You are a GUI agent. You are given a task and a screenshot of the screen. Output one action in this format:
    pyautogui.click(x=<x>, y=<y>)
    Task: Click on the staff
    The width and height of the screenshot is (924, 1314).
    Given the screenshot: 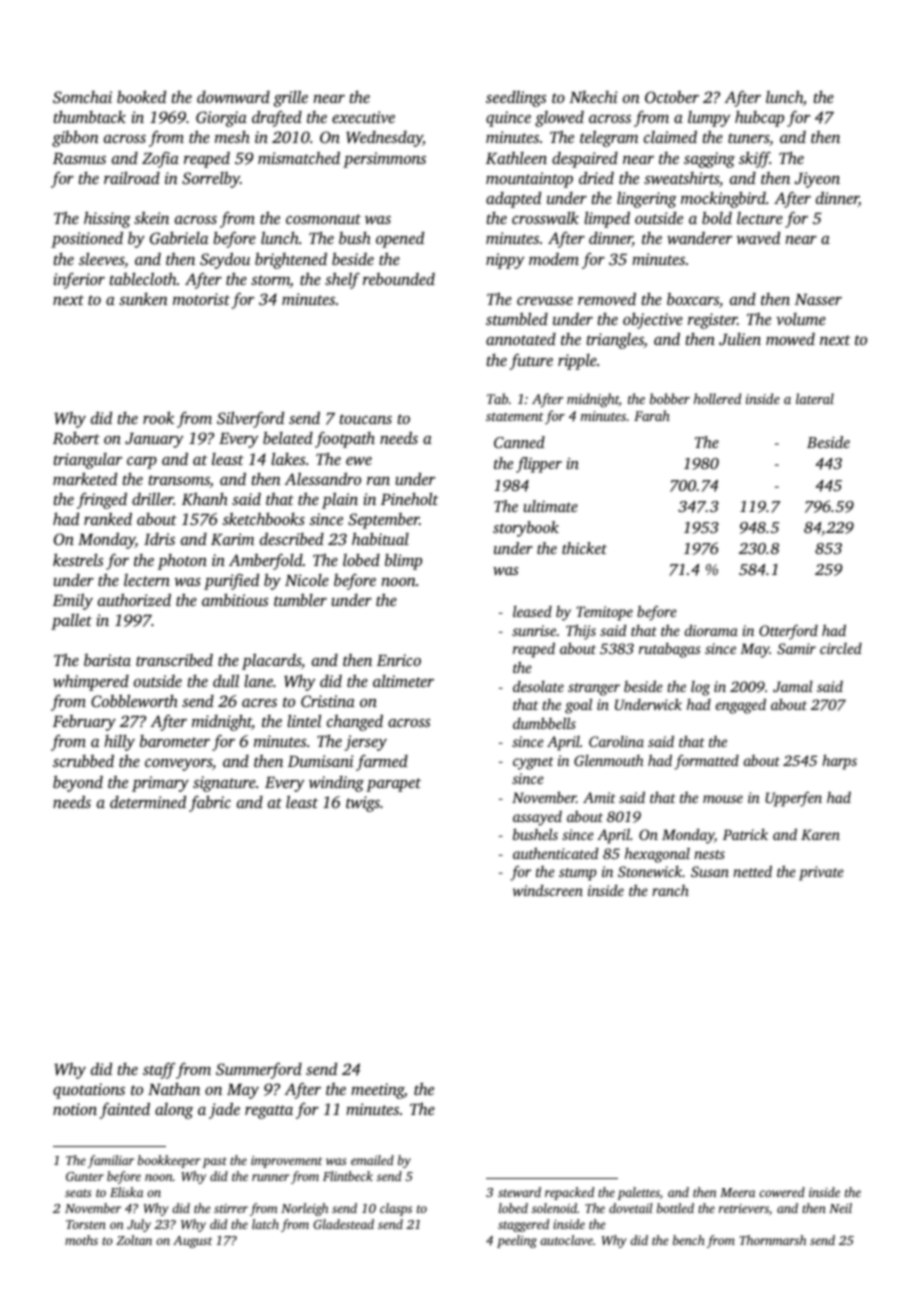 What is the action you would take?
    pyautogui.click(x=159, y=1070)
